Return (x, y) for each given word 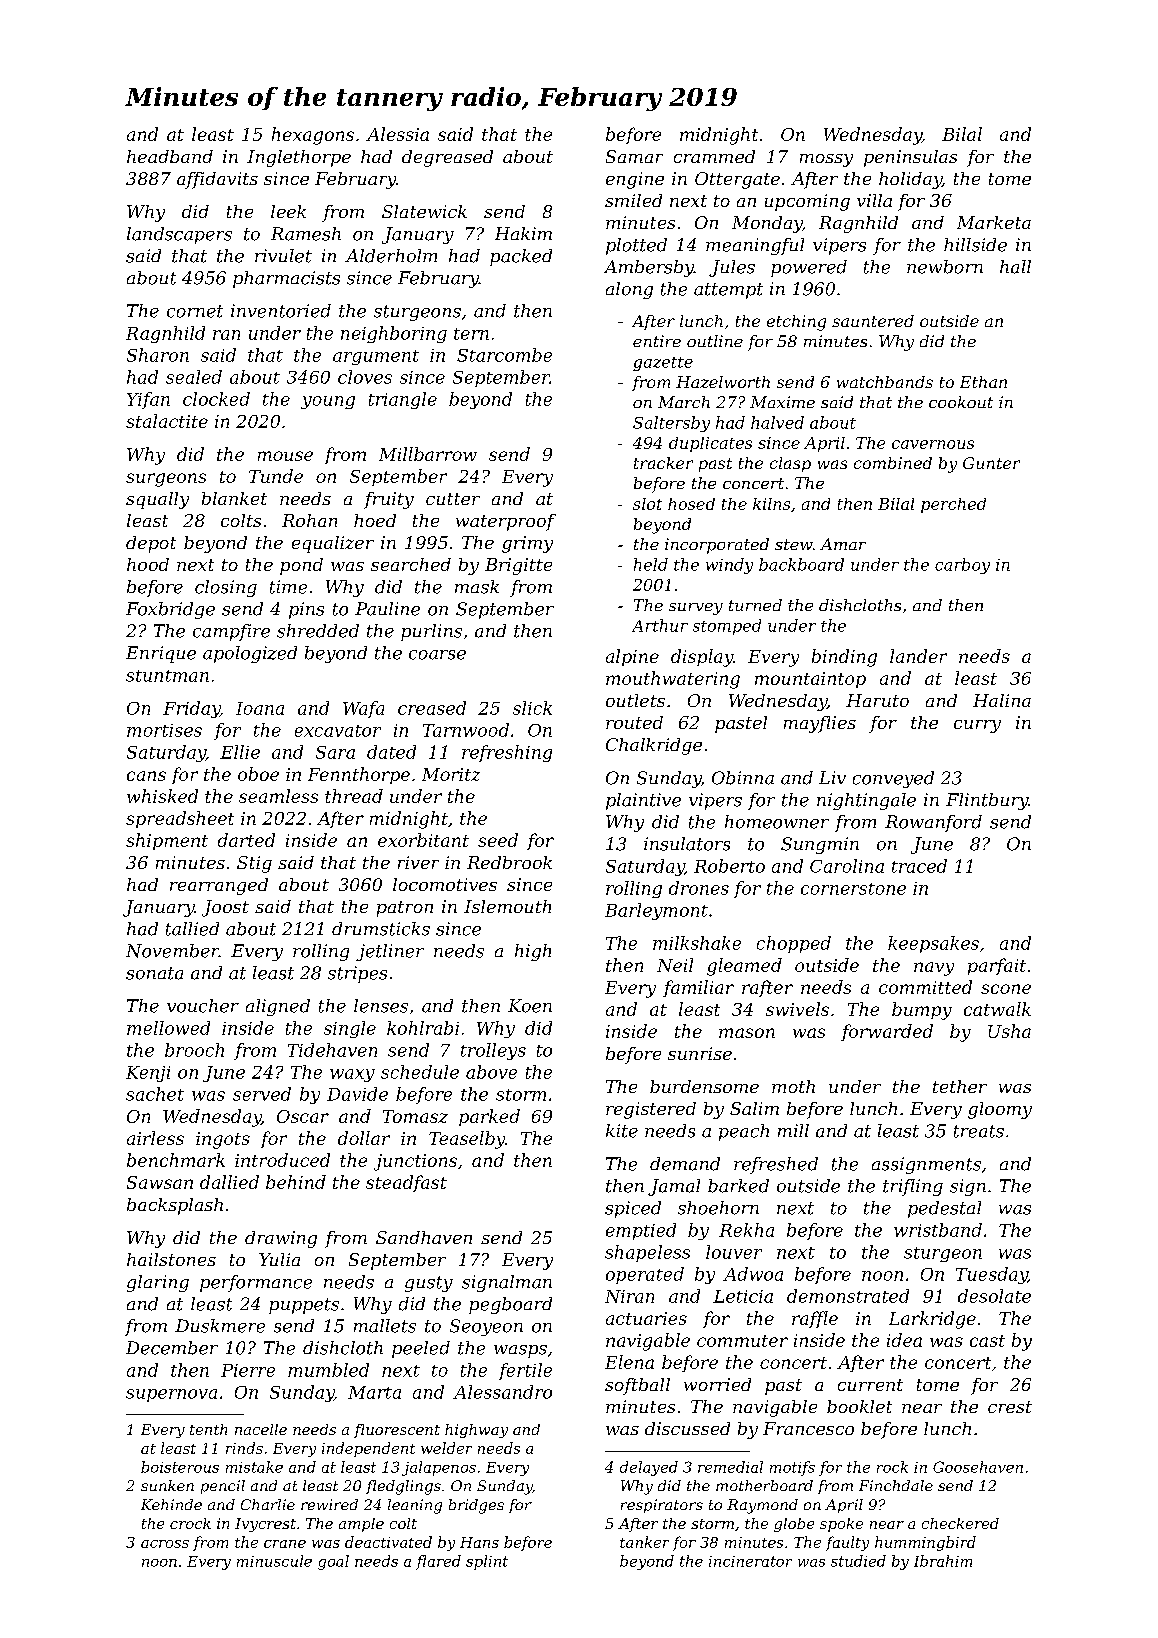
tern (471, 334)
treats (979, 1131)
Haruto (877, 700)
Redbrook (509, 862)
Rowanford (933, 823)
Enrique (161, 654)
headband (170, 156)
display (702, 658)
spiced (633, 1209)
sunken (167, 1485)
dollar (364, 1138)
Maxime (782, 402)
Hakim (523, 233)
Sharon (158, 355)
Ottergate (737, 180)
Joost (225, 908)
